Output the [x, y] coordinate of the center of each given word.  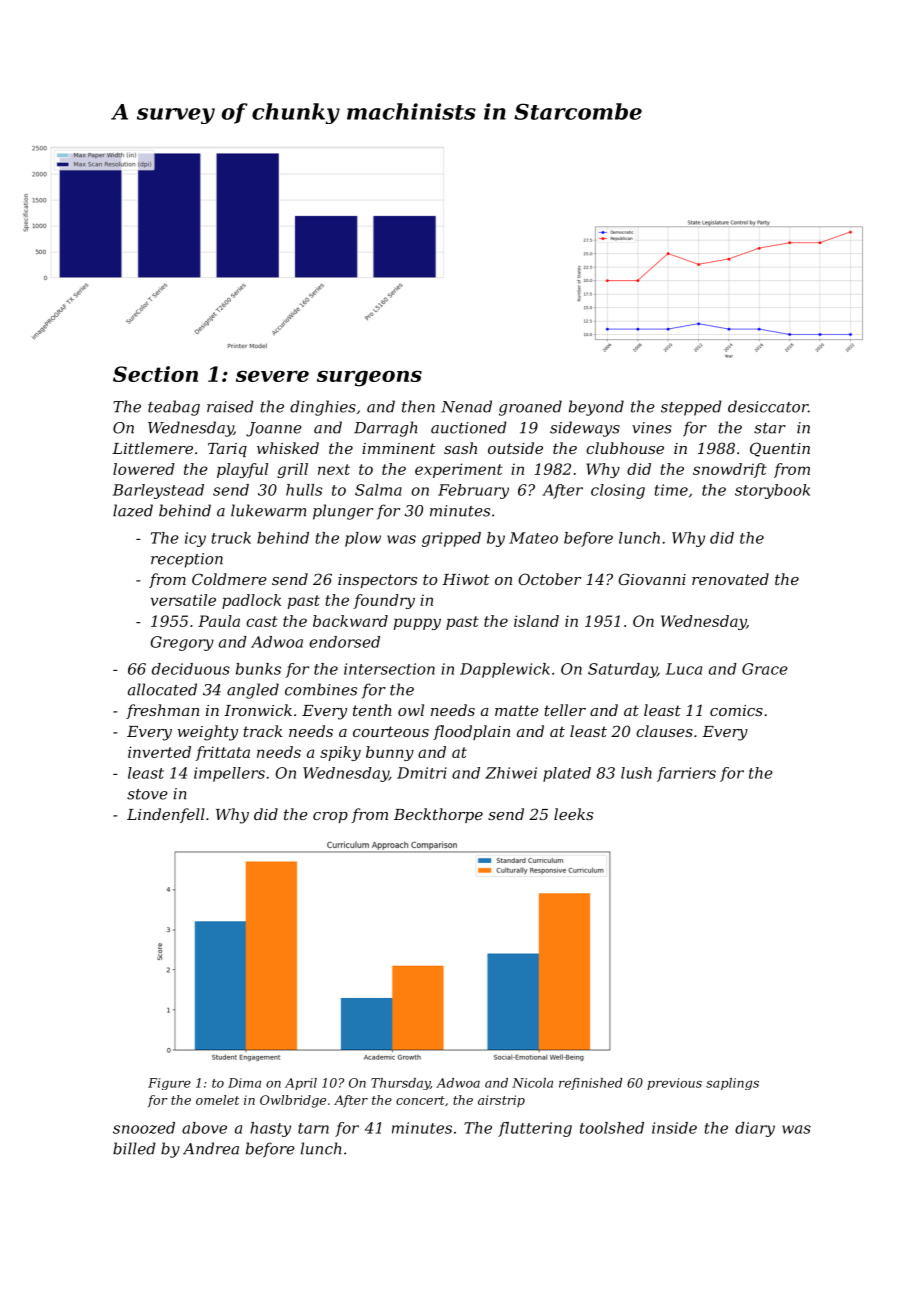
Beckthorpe [438, 815]
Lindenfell [166, 815]
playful [242, 470]
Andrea [211, 1148]
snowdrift [730, 470]
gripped [451, 539]
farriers [686, 774]
